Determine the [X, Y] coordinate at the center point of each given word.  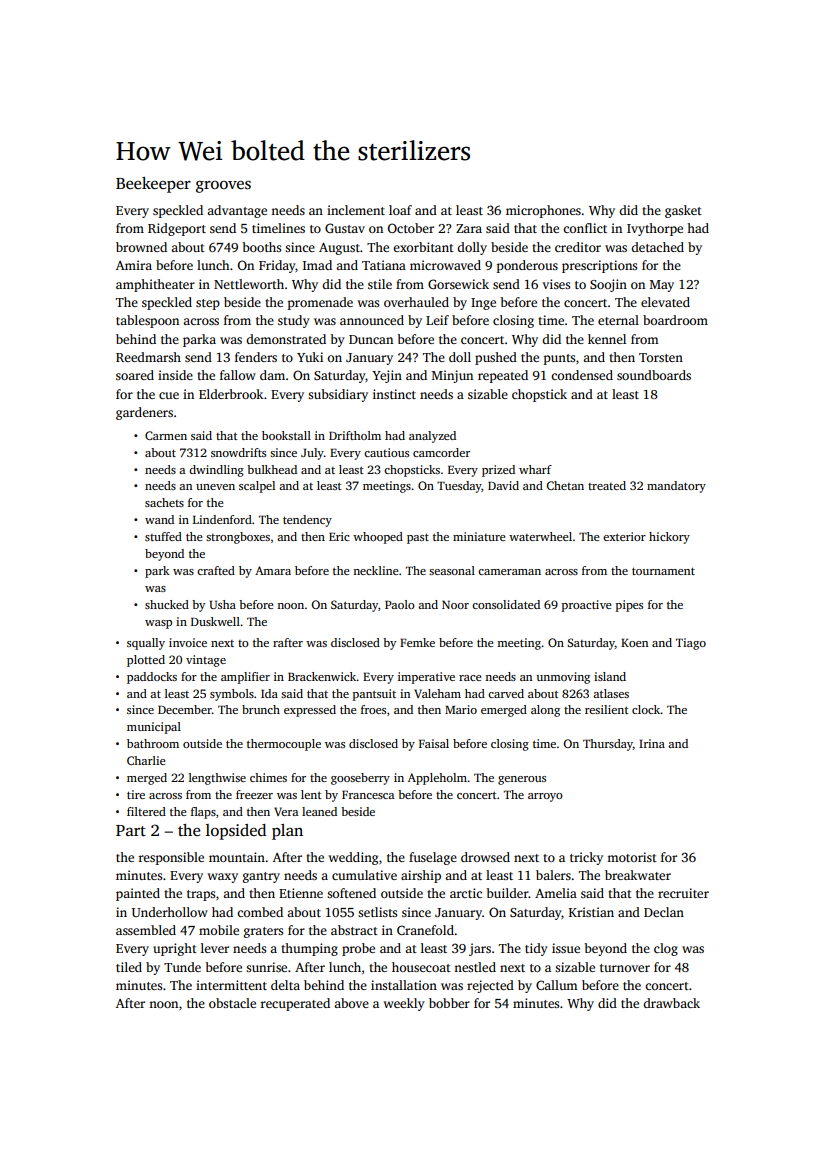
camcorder [441, 452]
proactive [586, 606]
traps [201, 895]
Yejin [387, 376]
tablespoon [147, 321]
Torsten [661, 357]
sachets [164, 502]
